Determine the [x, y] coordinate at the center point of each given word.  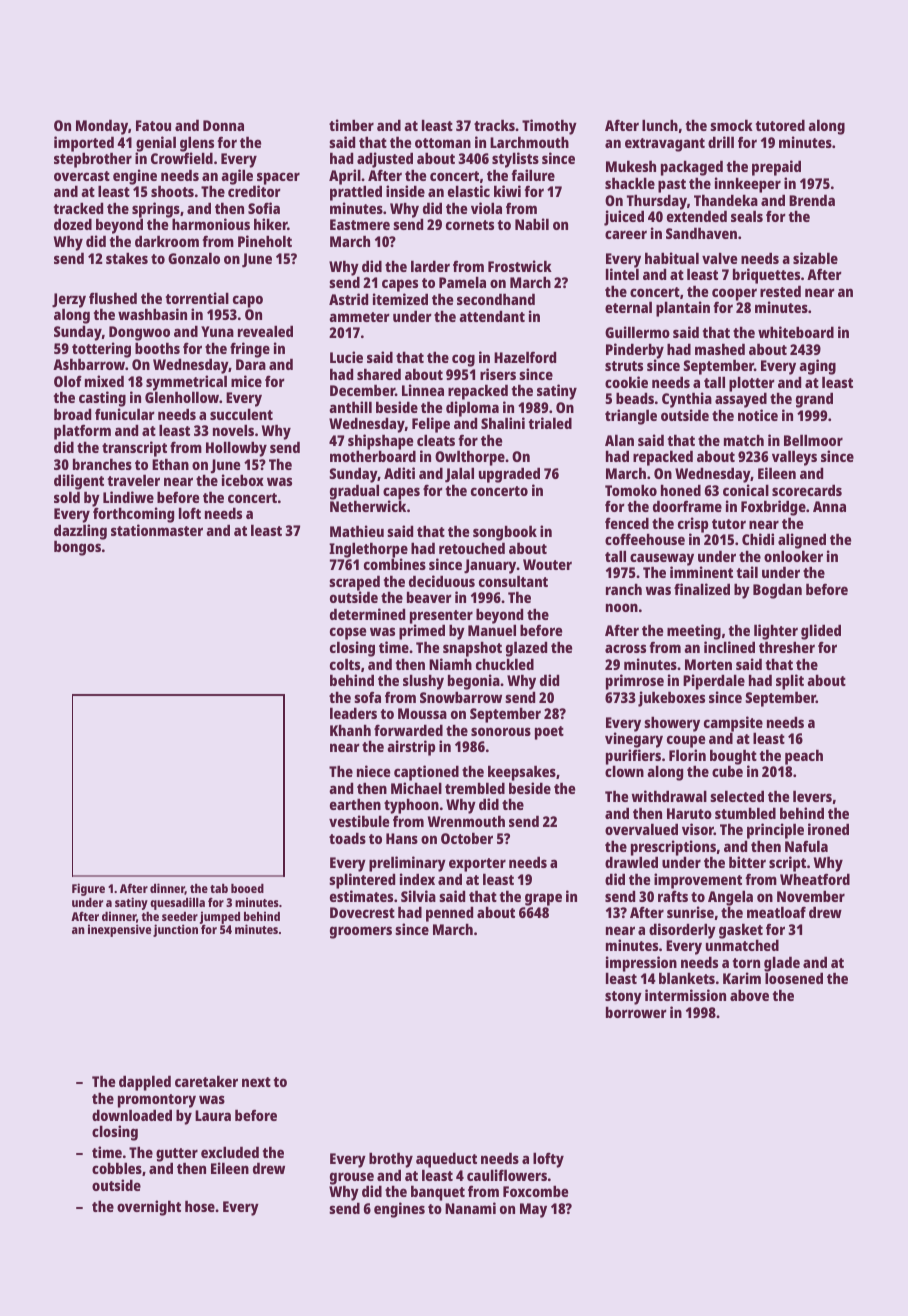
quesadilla [177, 903]
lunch [660, 125]
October [467, 838]
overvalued [641, 829]
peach [804, 757]
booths [157, 348]
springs [156, 210]
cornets [470, 225]
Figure [88, 889]
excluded [230, 1152]
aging [817, 367]
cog [463, 360]
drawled [631, 862]
